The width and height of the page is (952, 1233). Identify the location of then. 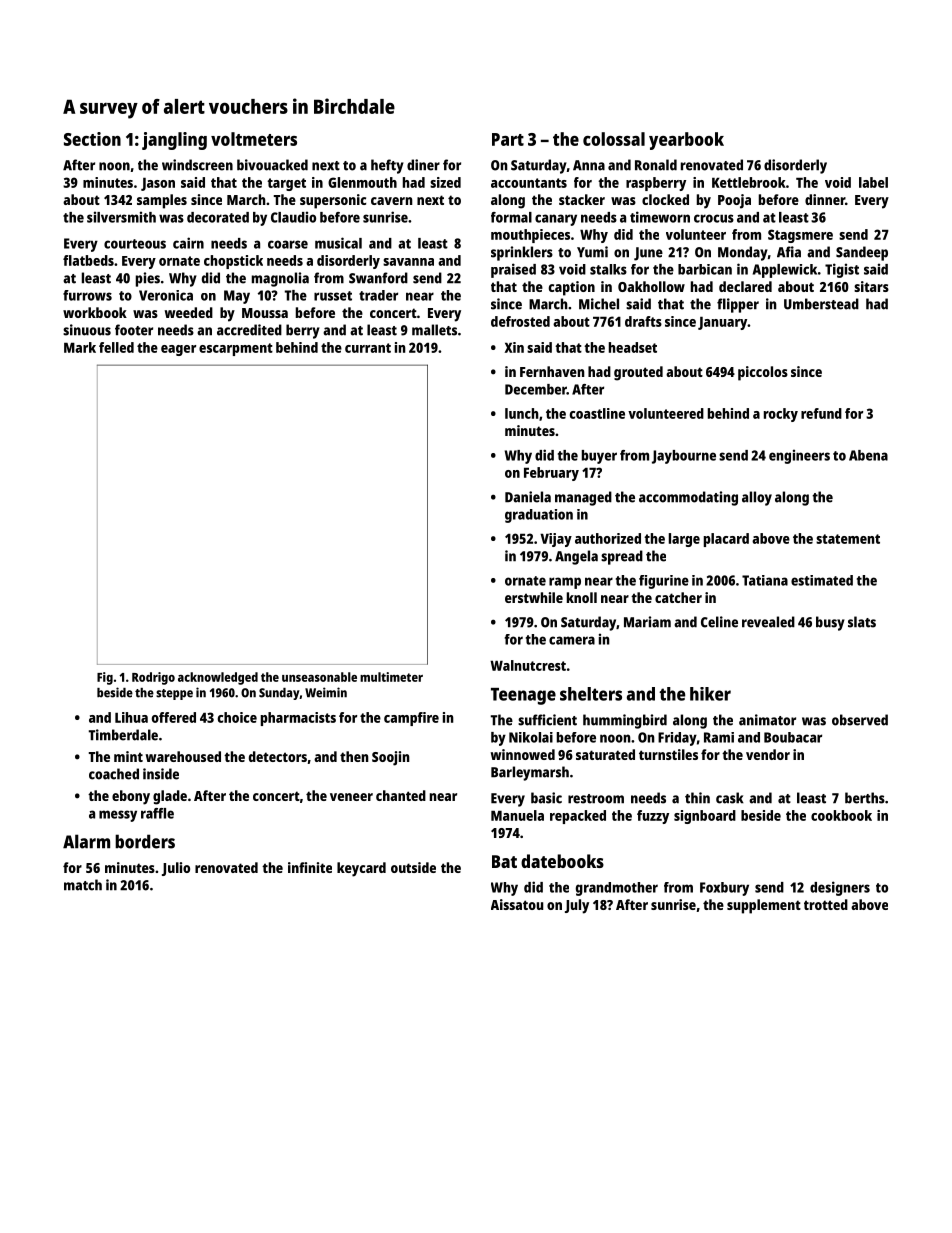
(354, 756).
